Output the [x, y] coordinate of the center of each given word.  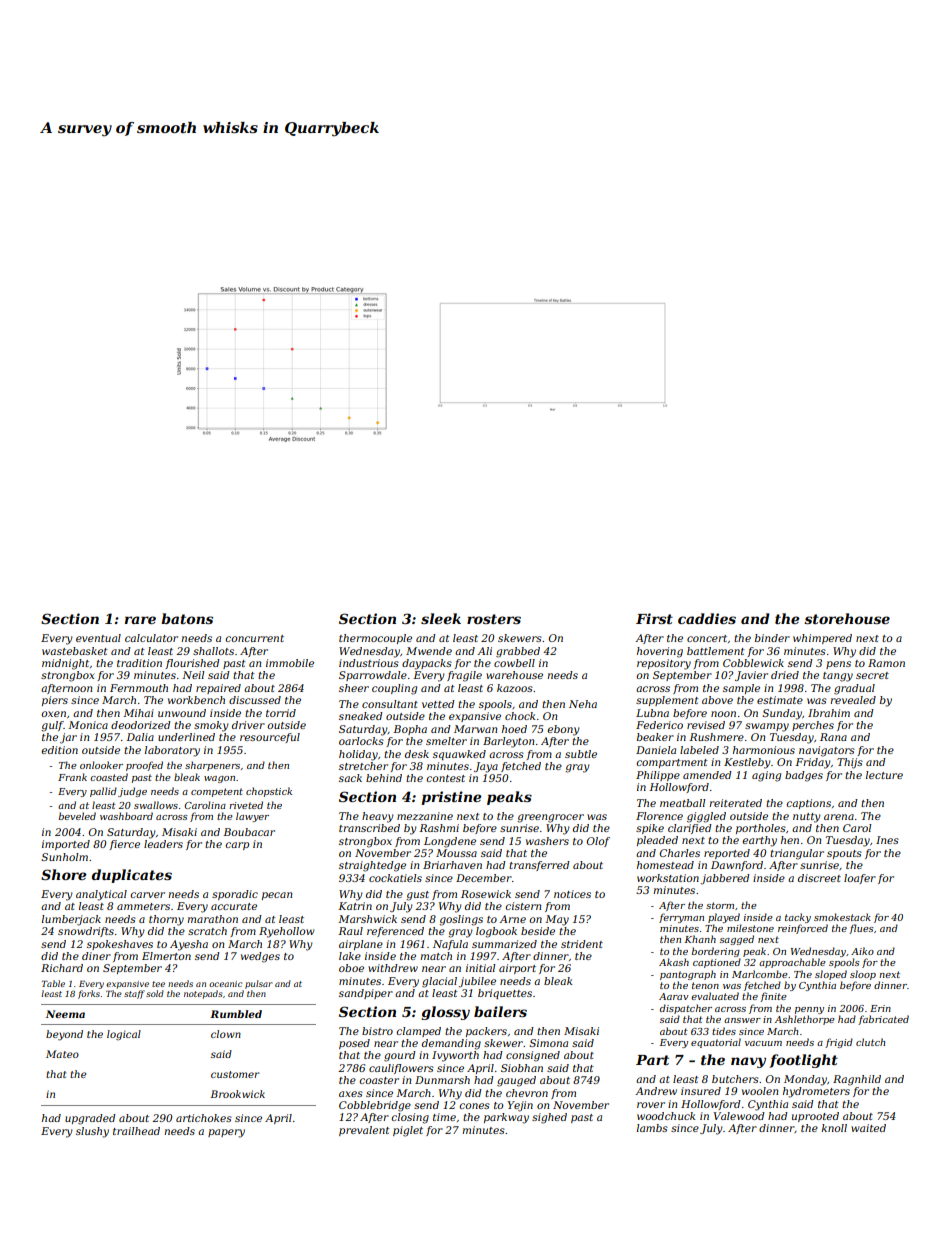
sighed [549, 1118]
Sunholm [64, 857]
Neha [583, 704]
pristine [451, 798]
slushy [92, 1132]
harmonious [764, 750]
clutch [870, 1042]
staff [134, 994]
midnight [65, 664]
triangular [797, 854]
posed [354, 1044]
